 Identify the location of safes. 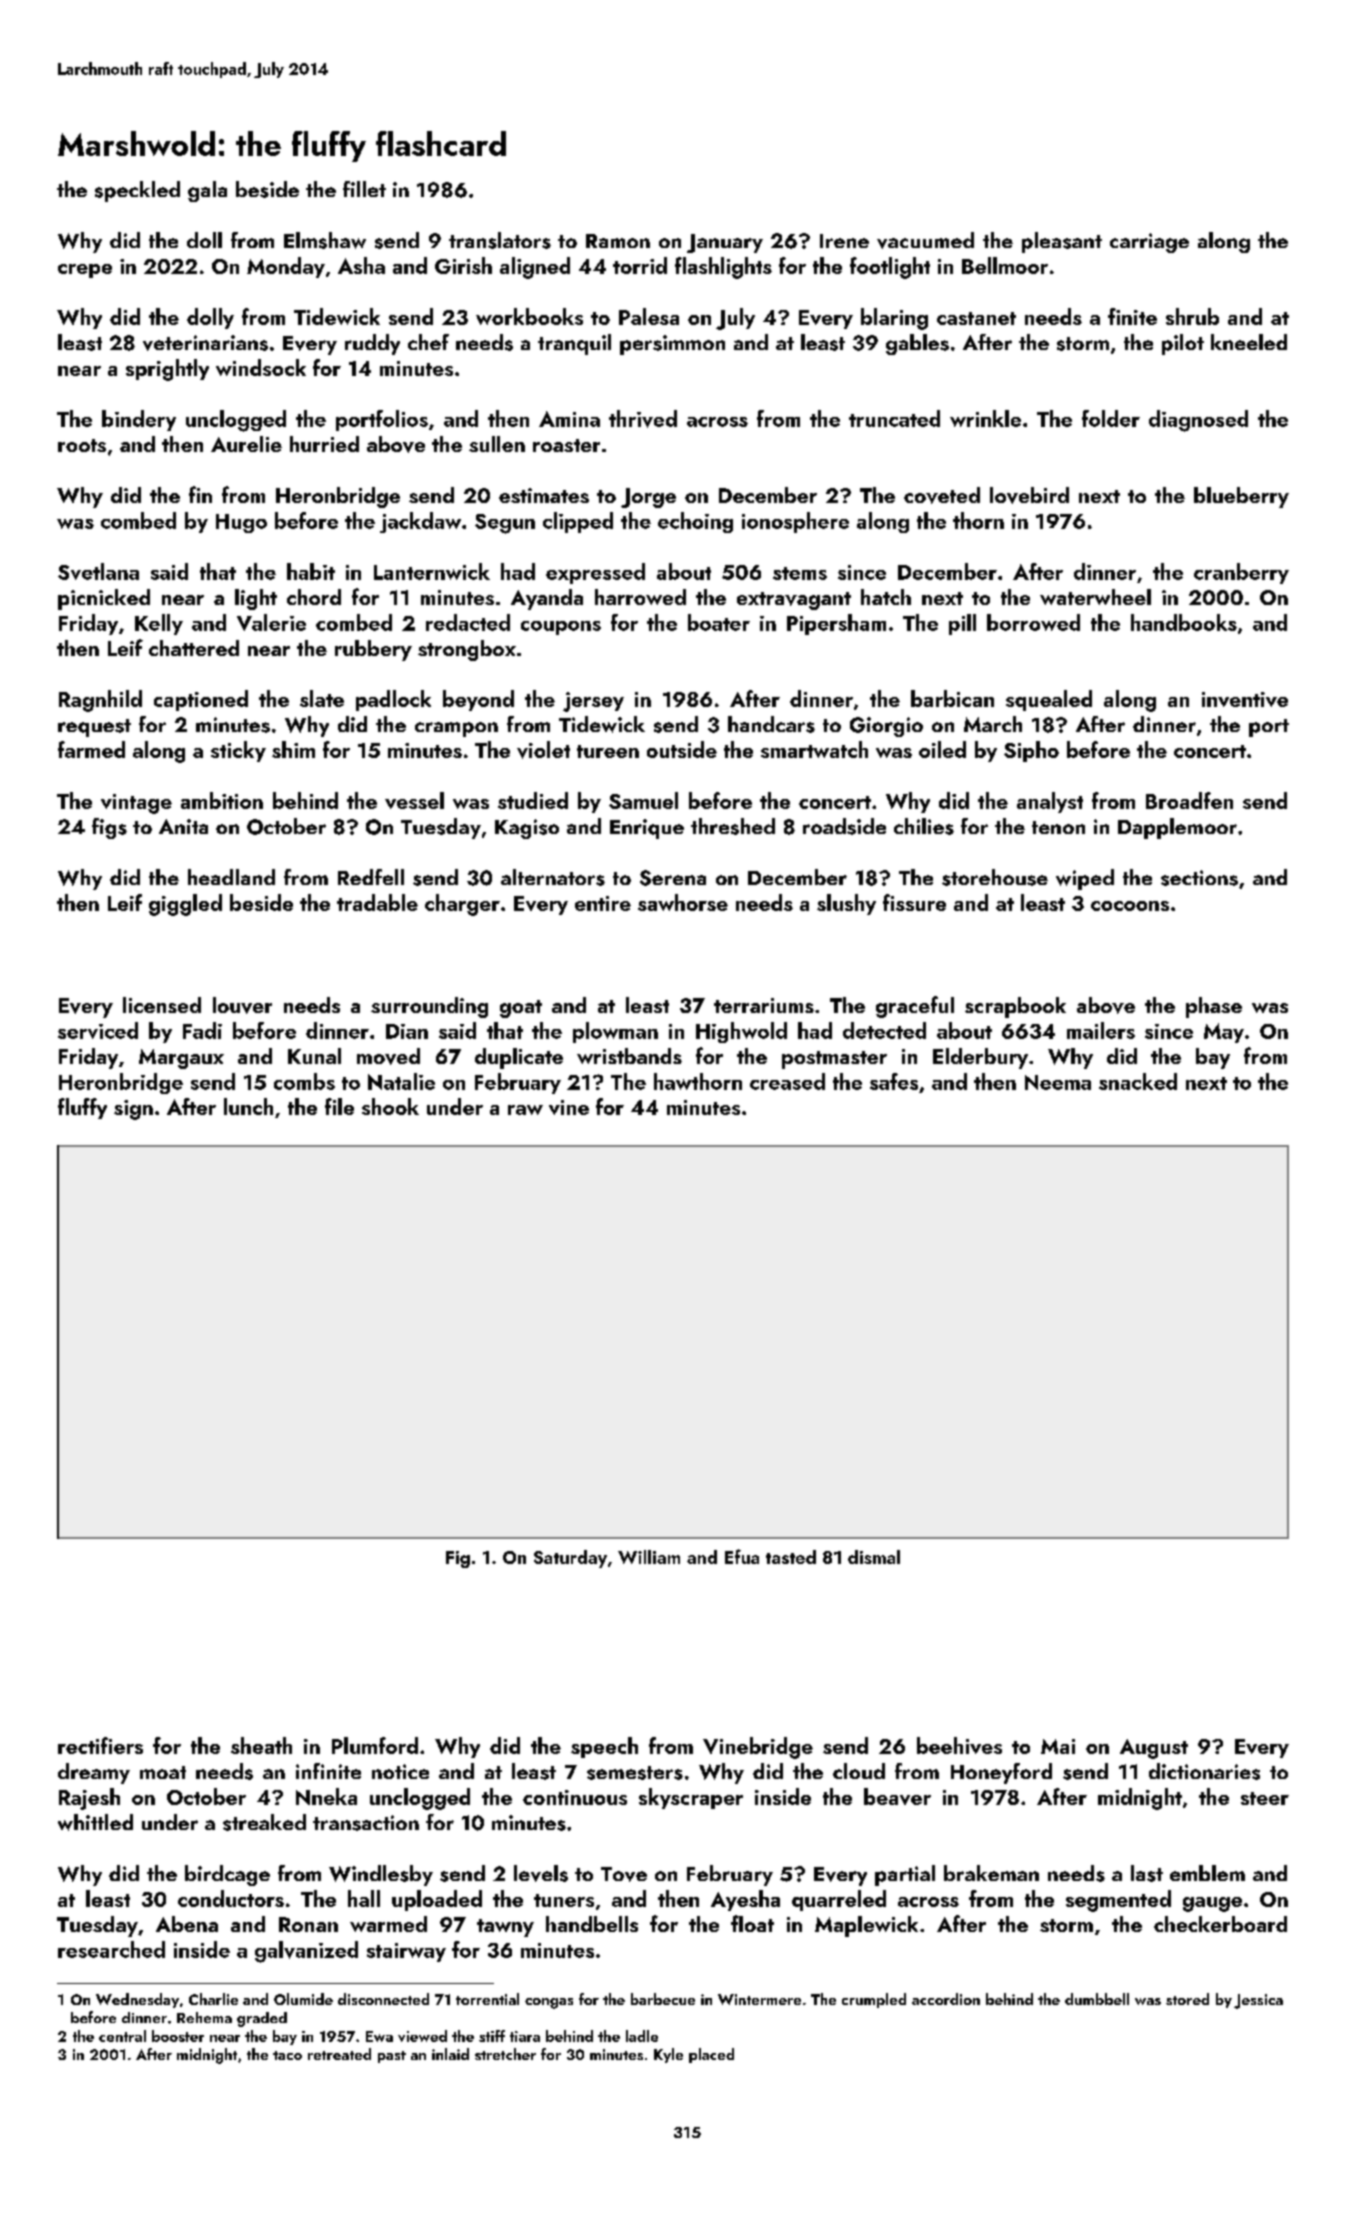
(894, 1081).
